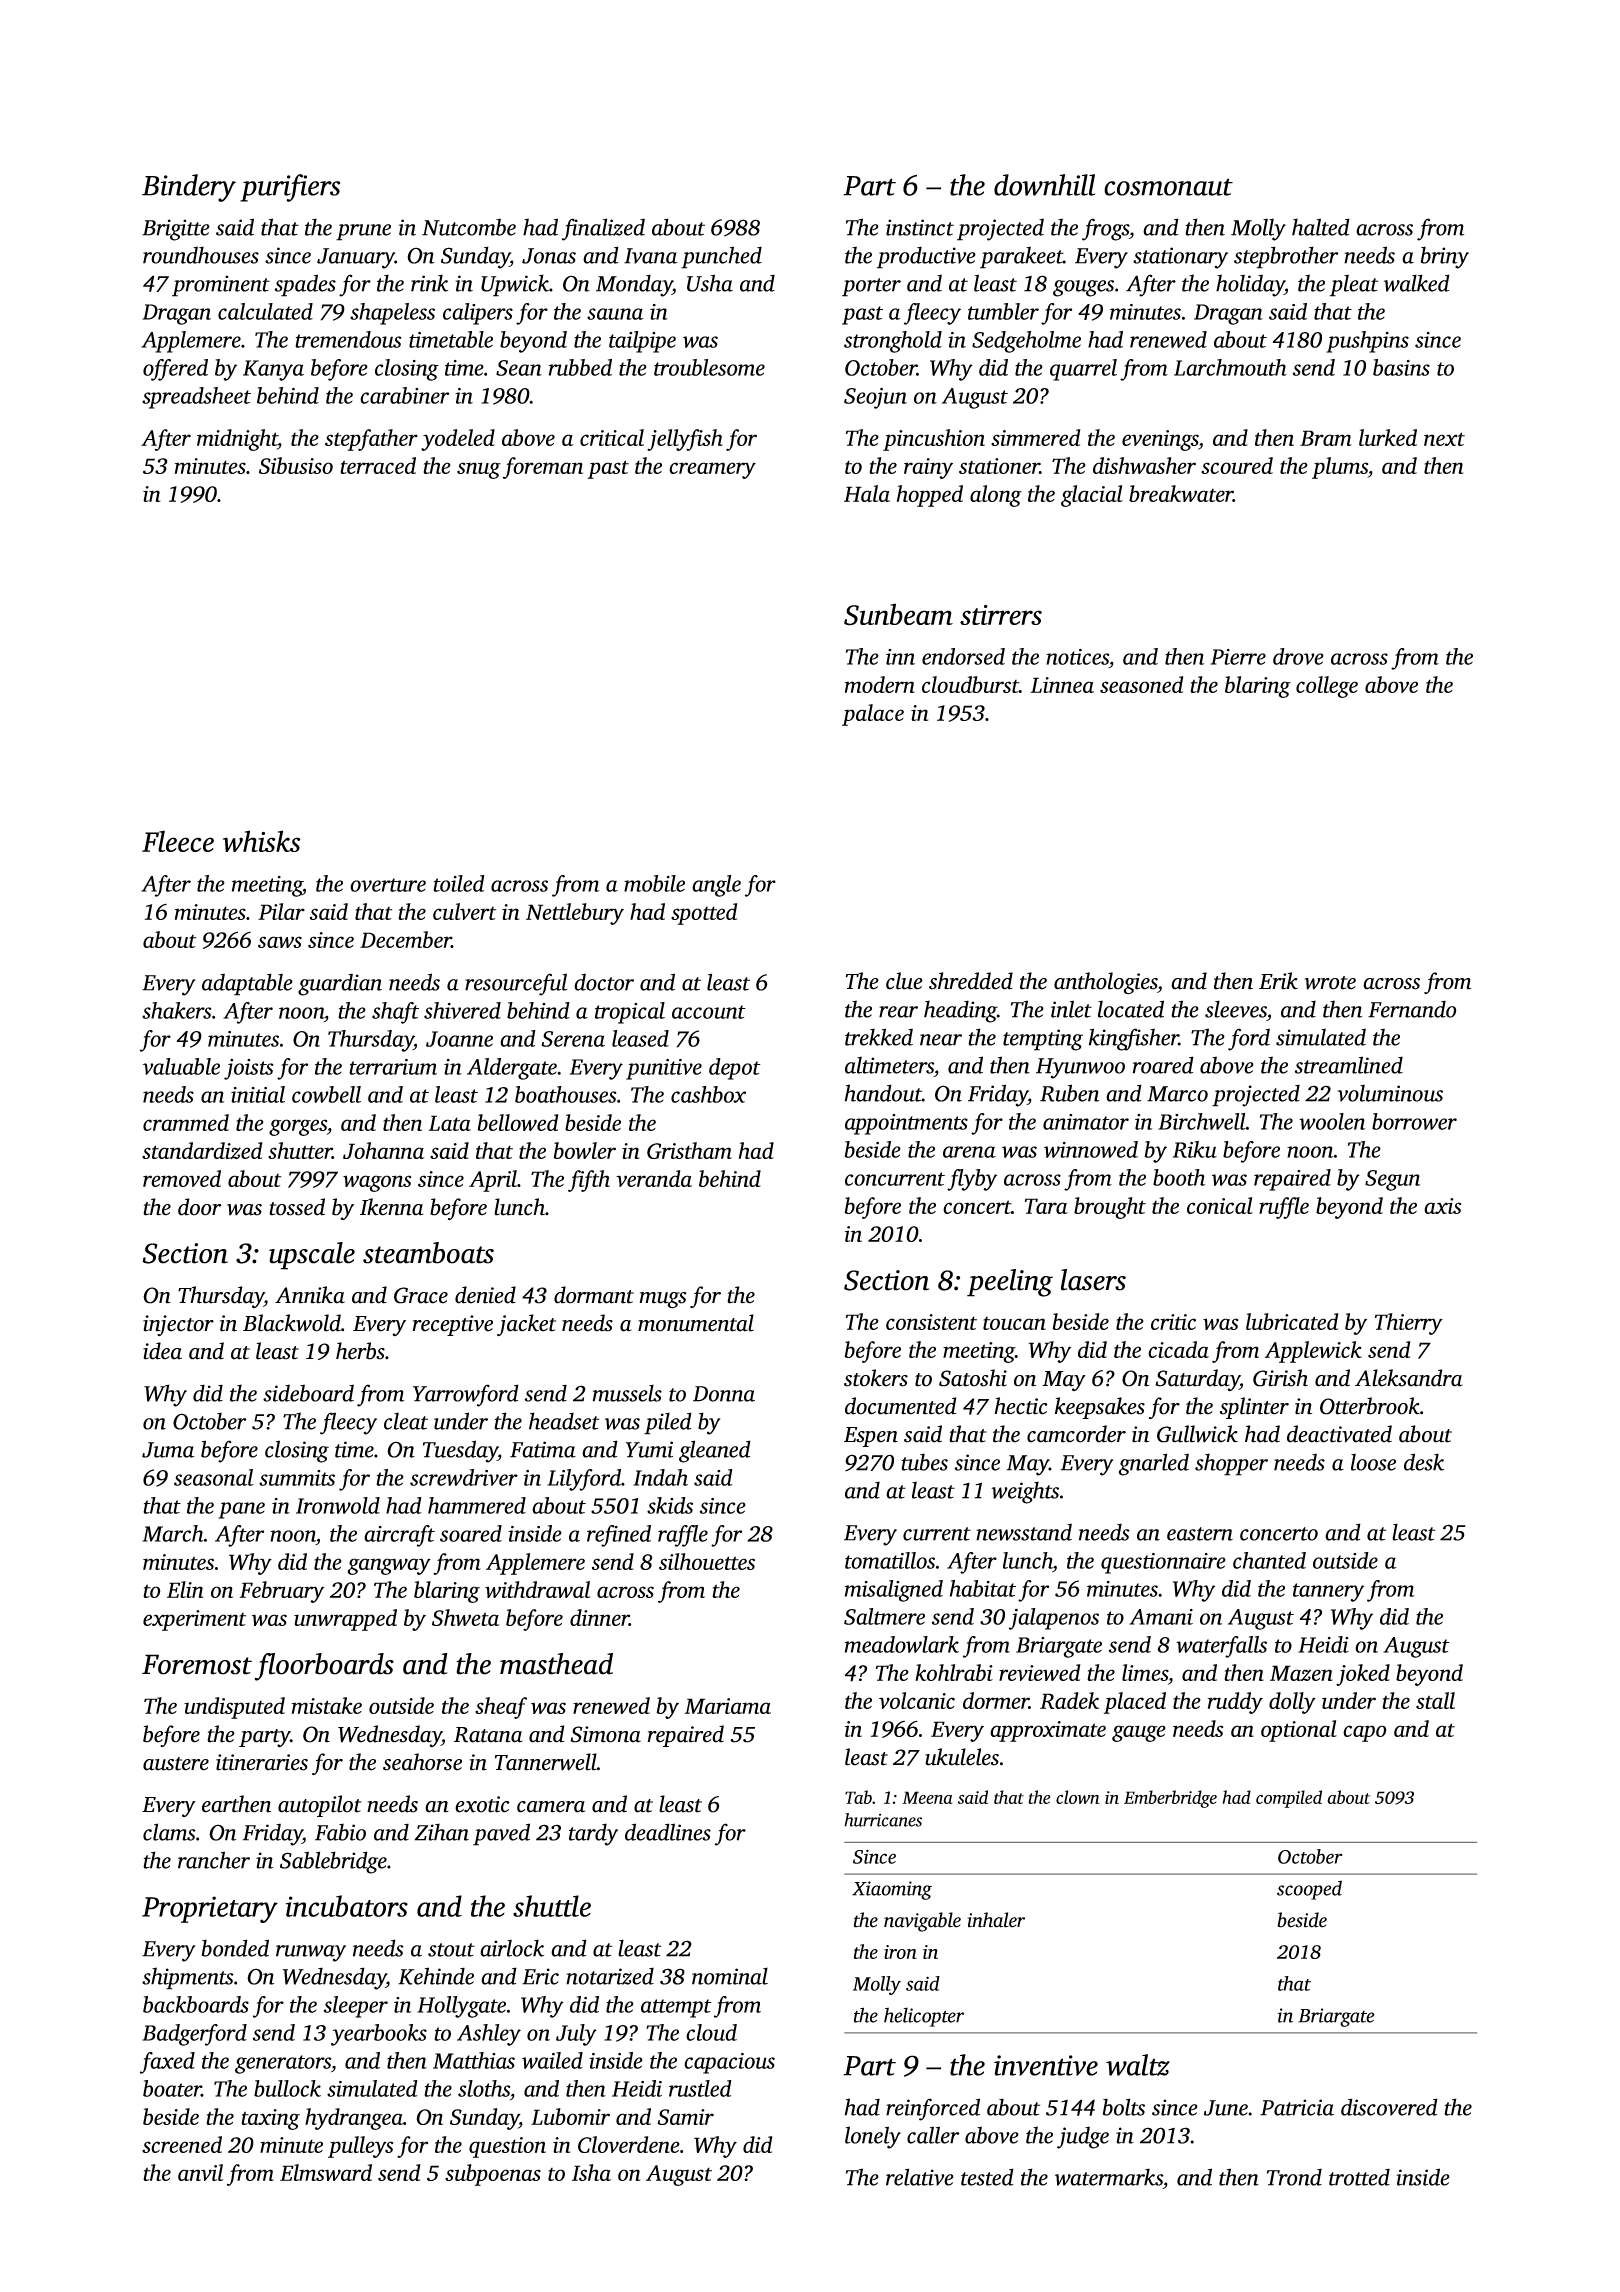 The width and height of the document is (1620, 2292). I want to click on trotted, so click(1359, 2177).
